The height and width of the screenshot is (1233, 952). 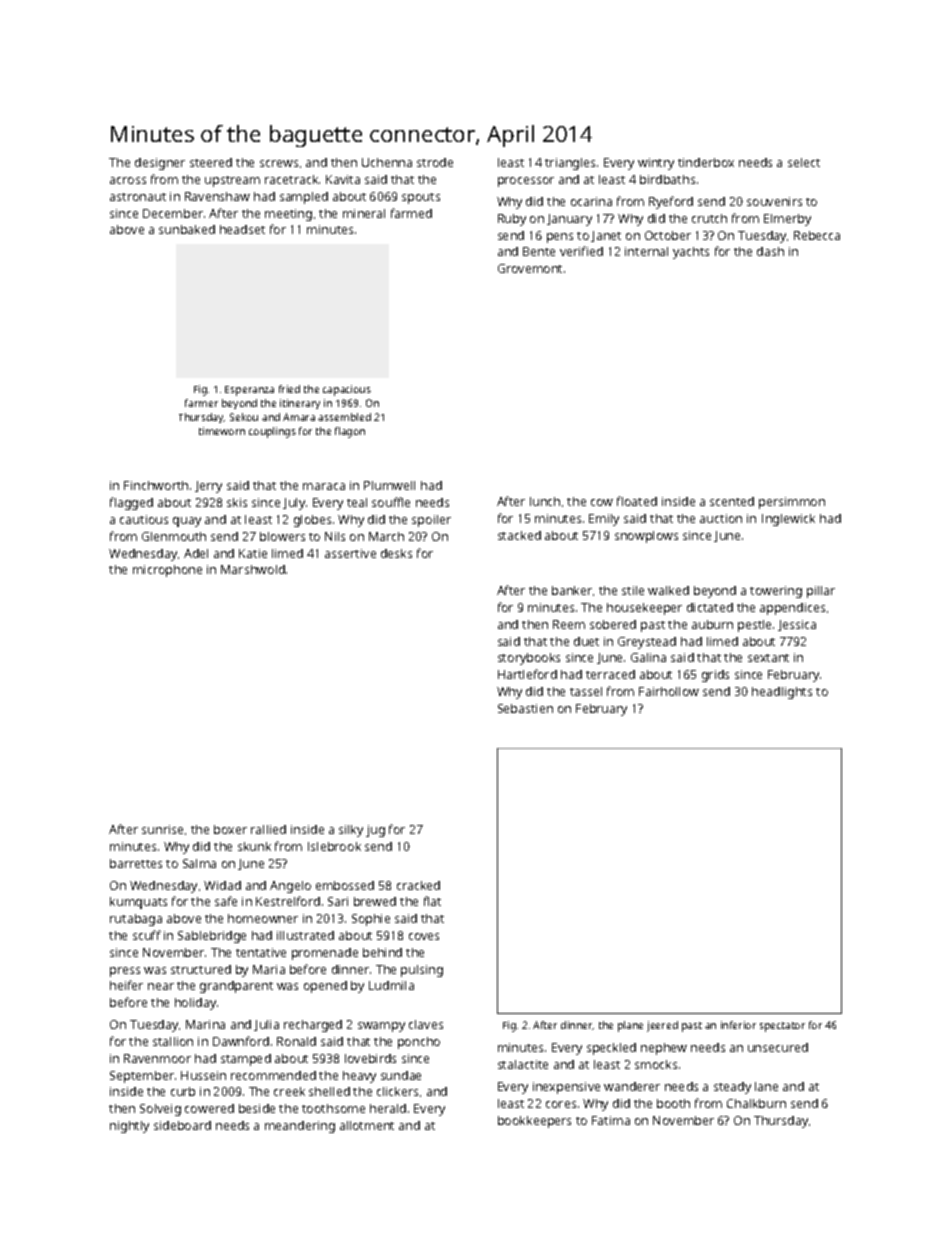 What do you see at coordinates (732, 501) in the screenshot?
I see `scented` at bounding box center [732, 501].
